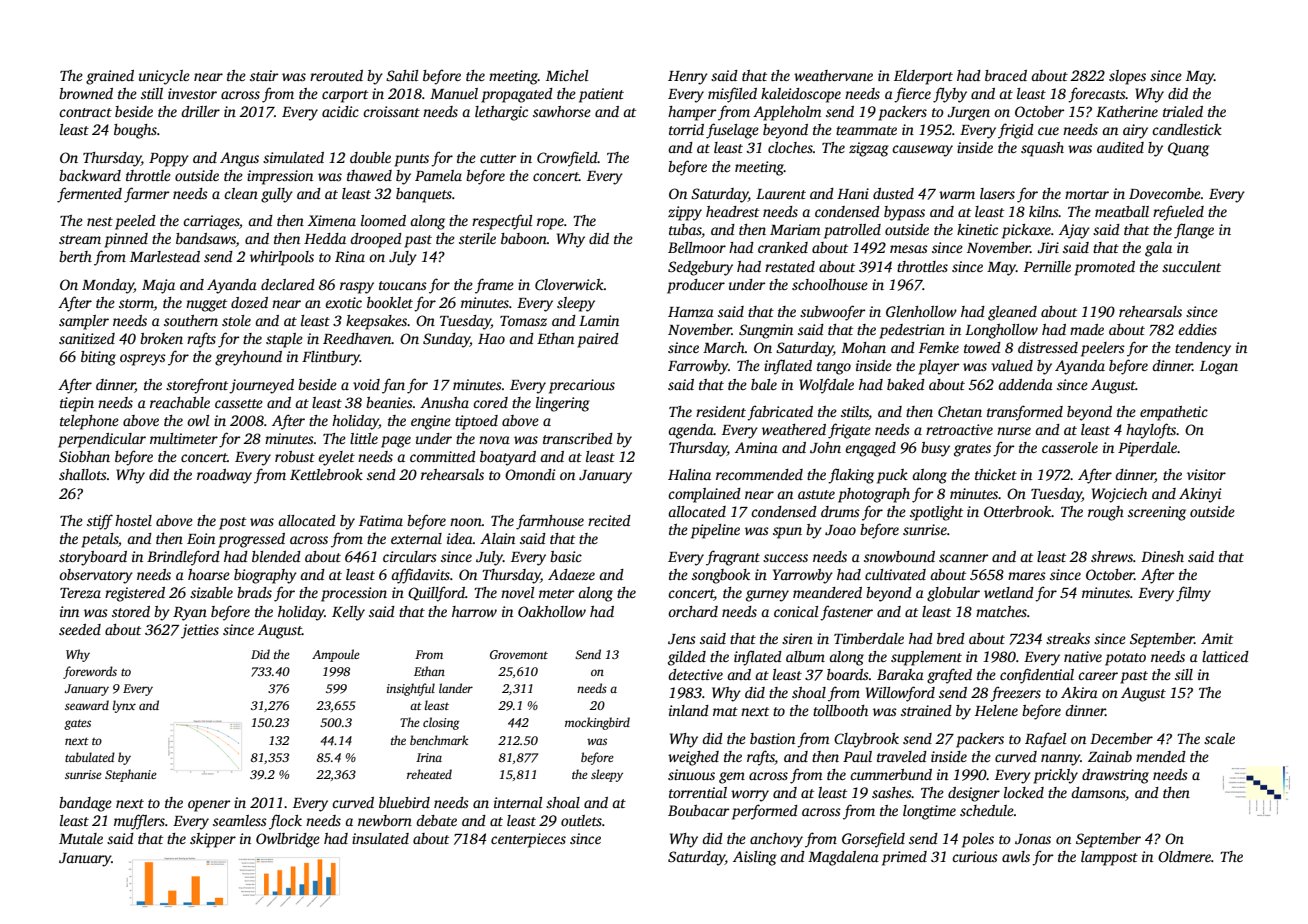  I want to click on whirlpools, so click(282, 258).
